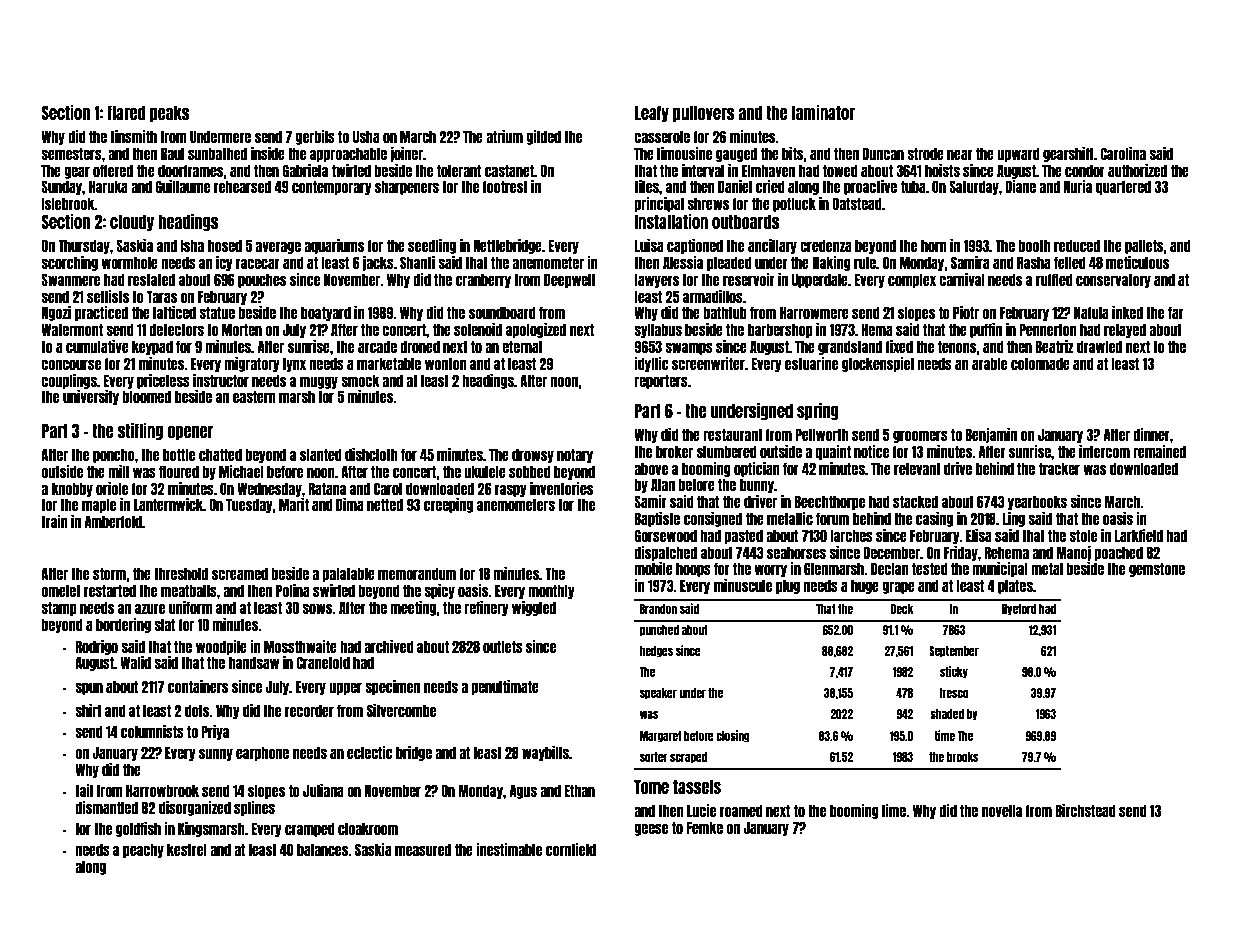 The width and height of the image is (1233, 952). Describe the element at coordinates (656, 280) in the image. I see `lawyers` at that location.
